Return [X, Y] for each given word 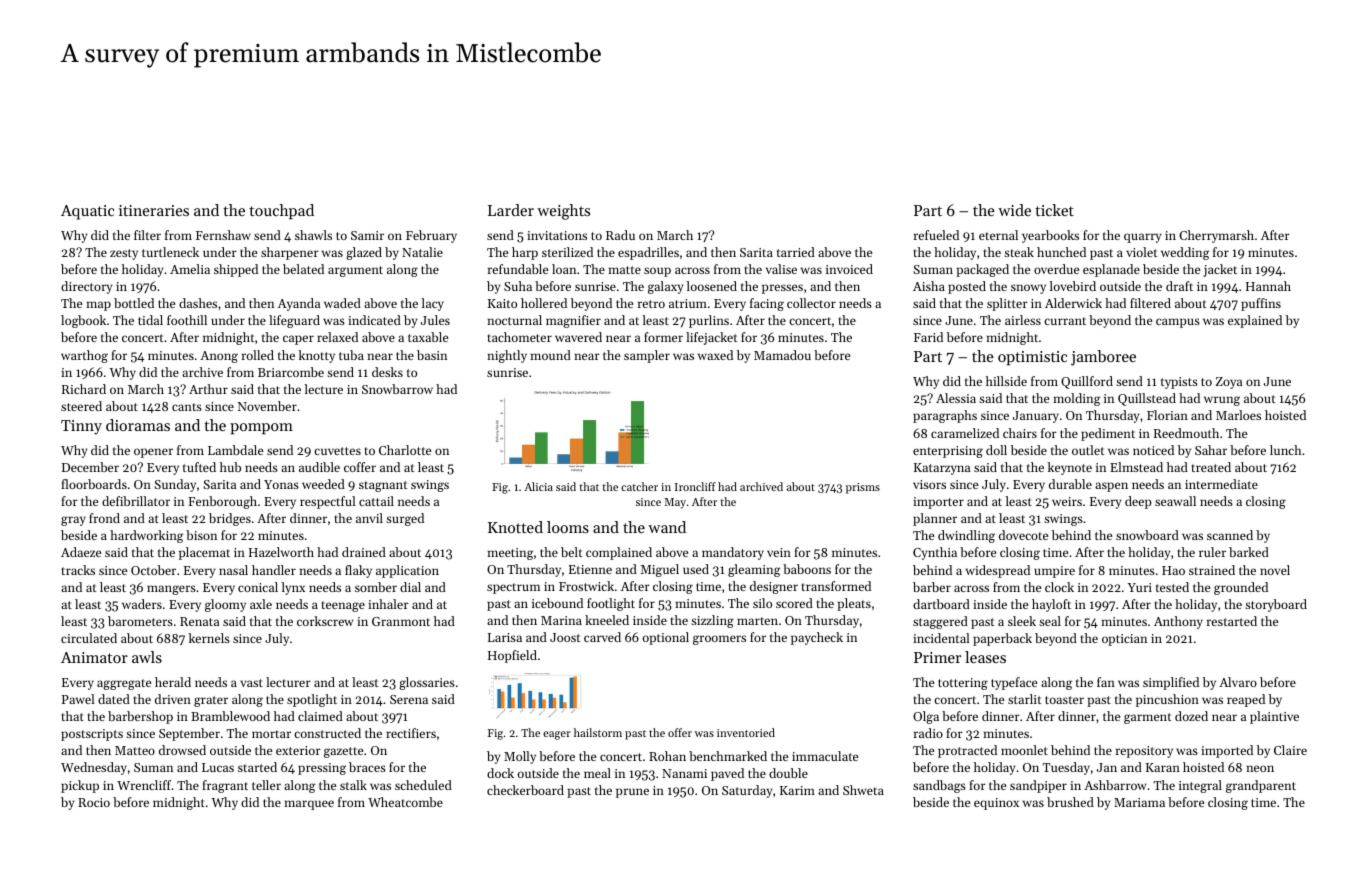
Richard [84, 389]
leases [985, 657]
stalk [353, 785]
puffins [1261, 304]
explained [1255, 321]
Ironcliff [695, 486]
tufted [199, 467]
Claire [1290, 750]
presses [782, 289]
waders [142, 604]
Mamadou [782, 355]
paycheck [817, 638]
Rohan [667, 756]
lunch [1286, 450]
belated [303, 269]
